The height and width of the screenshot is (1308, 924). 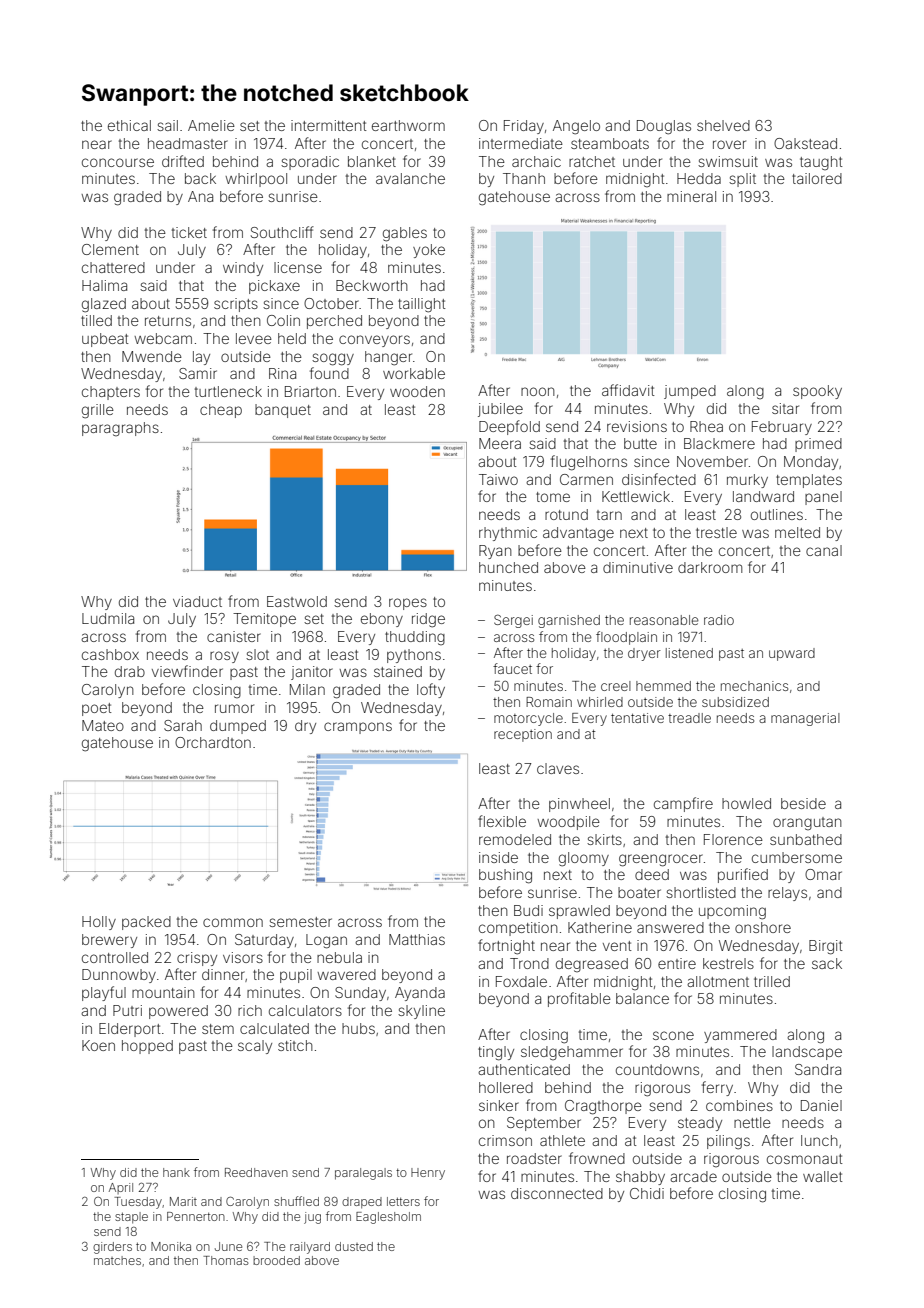 What do you see at coordinates (255, 1047) in the screenshot?
I see `scaly` at bounding box center [255, 1047].
